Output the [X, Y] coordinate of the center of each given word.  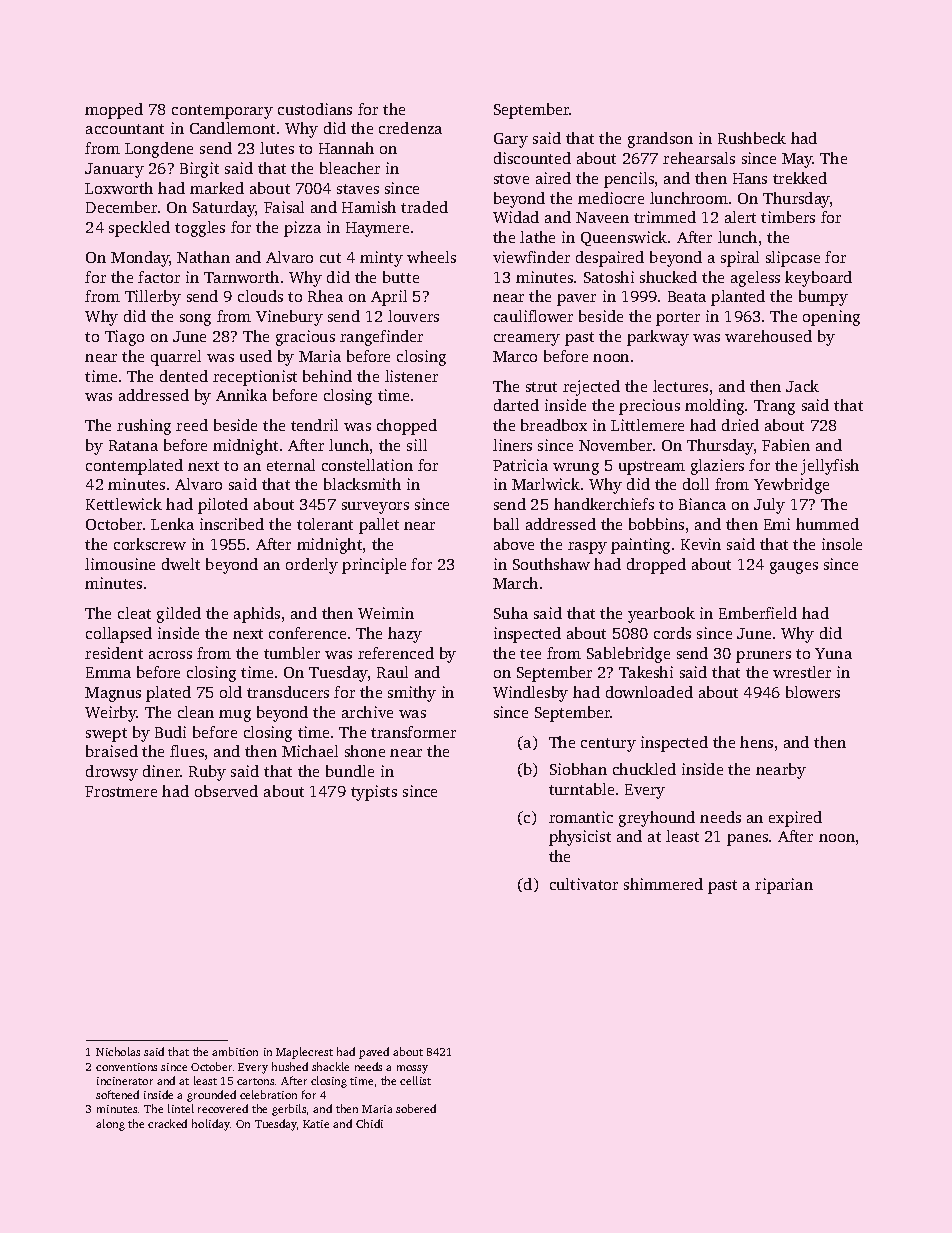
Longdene [159, 150]
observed [226, 791]
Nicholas [118, 1051]
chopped [407, 427]
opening [831, 318]
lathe [537, 237]
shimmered [663, 884]
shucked [668, 277]
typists [374, 793]
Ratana [133, 445]
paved [374, 1053]
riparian [784, 886]
